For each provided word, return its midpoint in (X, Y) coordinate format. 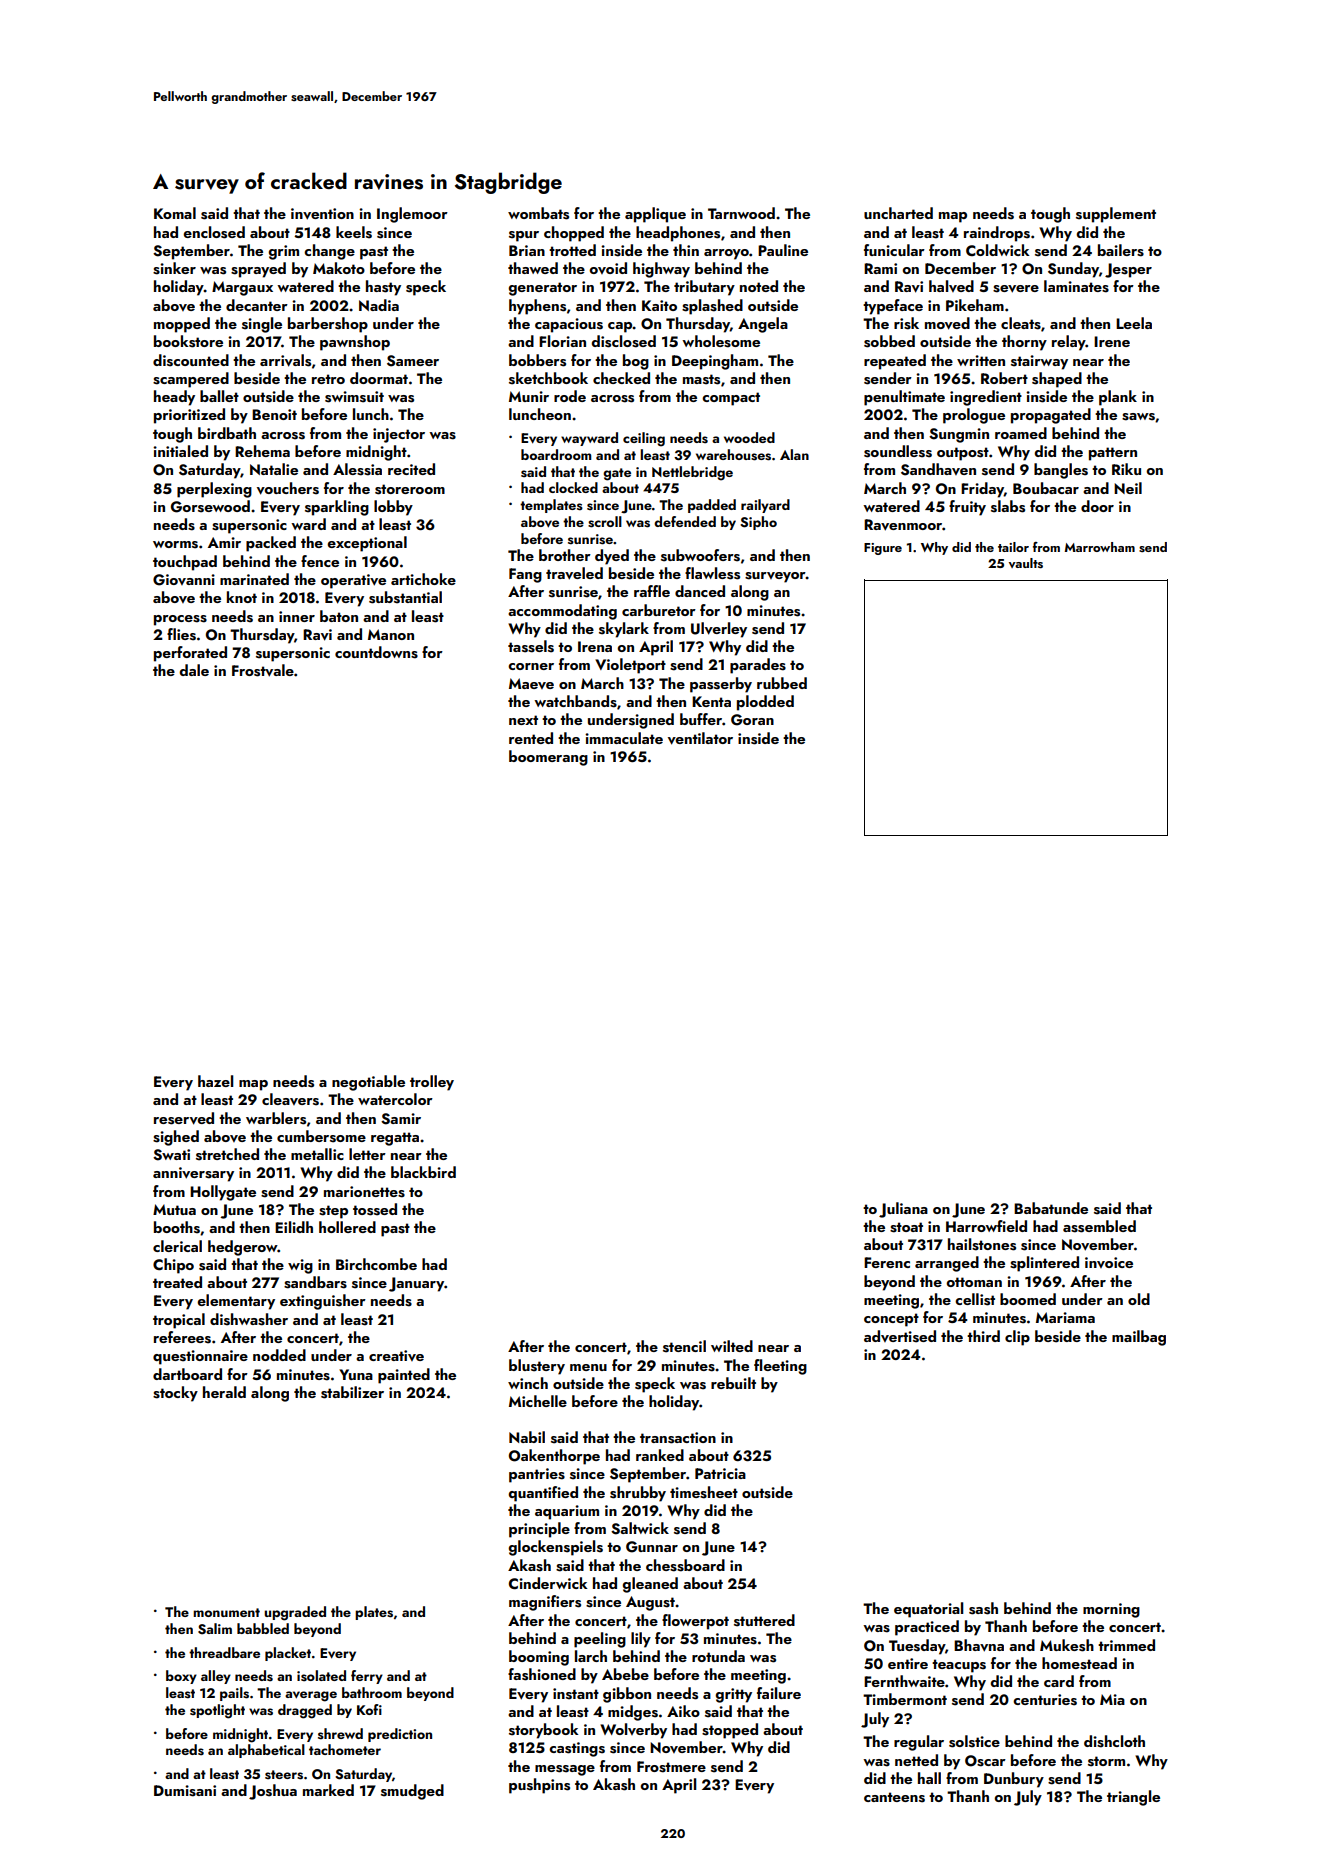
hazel (215, 1081)
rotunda (718, 1656)
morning (1111, 1610)
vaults (1026, 563)
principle (539, 1530)
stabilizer (352, 1392)
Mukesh (1067, 1645)
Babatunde (1051, 1208)
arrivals (285, 360)
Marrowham (1100, 547)
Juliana (903, 1210)
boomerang (548, 758)
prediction (400, 1735)
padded (712, 506)
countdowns (376, 652)
